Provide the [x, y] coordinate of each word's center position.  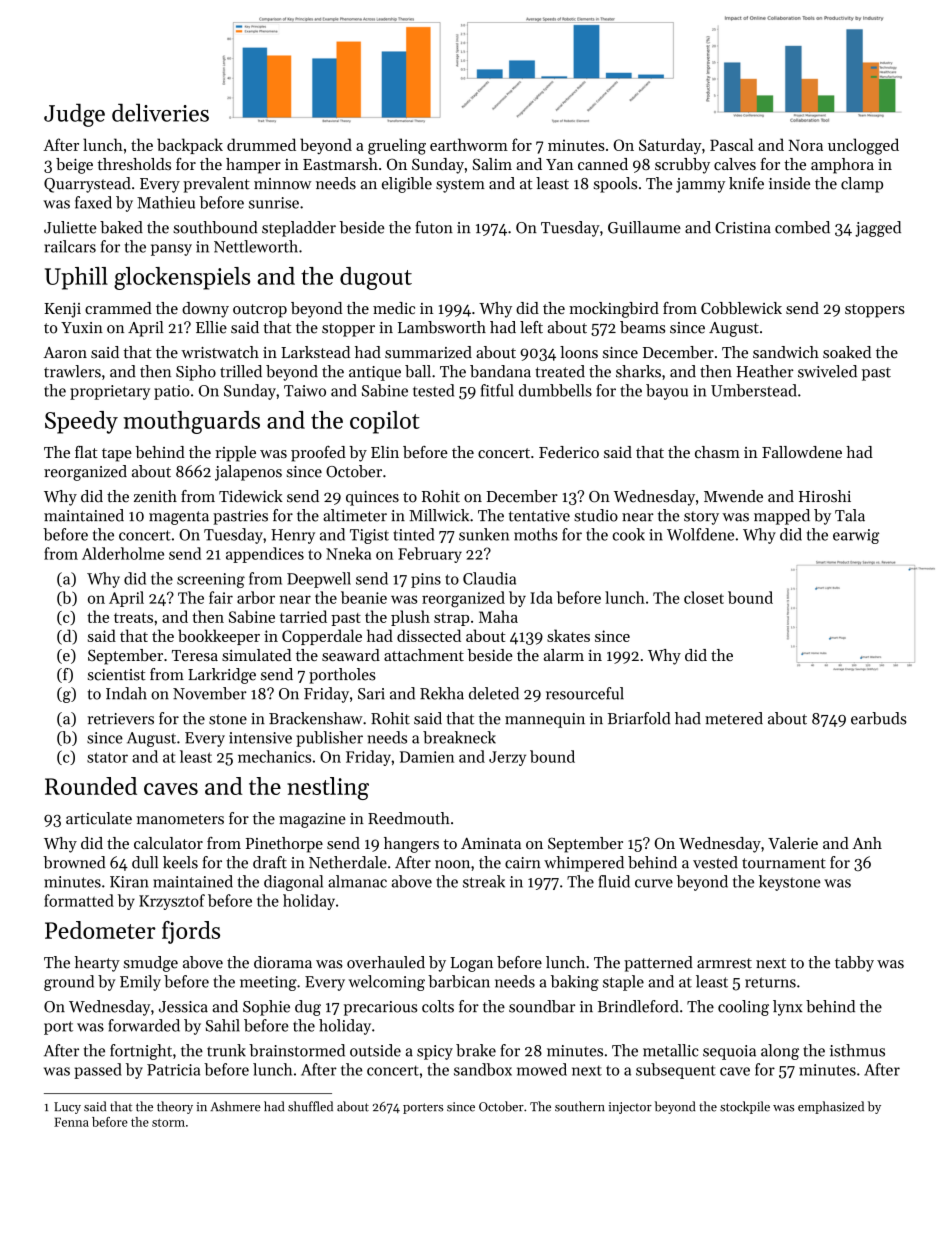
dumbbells [555, 390]
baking [575, 983]
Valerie [793, 843]
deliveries [160, 112]
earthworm [469, 144]
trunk [226, 1050]
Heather [765, 371]
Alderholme [123, 553]
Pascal [731, 144]
